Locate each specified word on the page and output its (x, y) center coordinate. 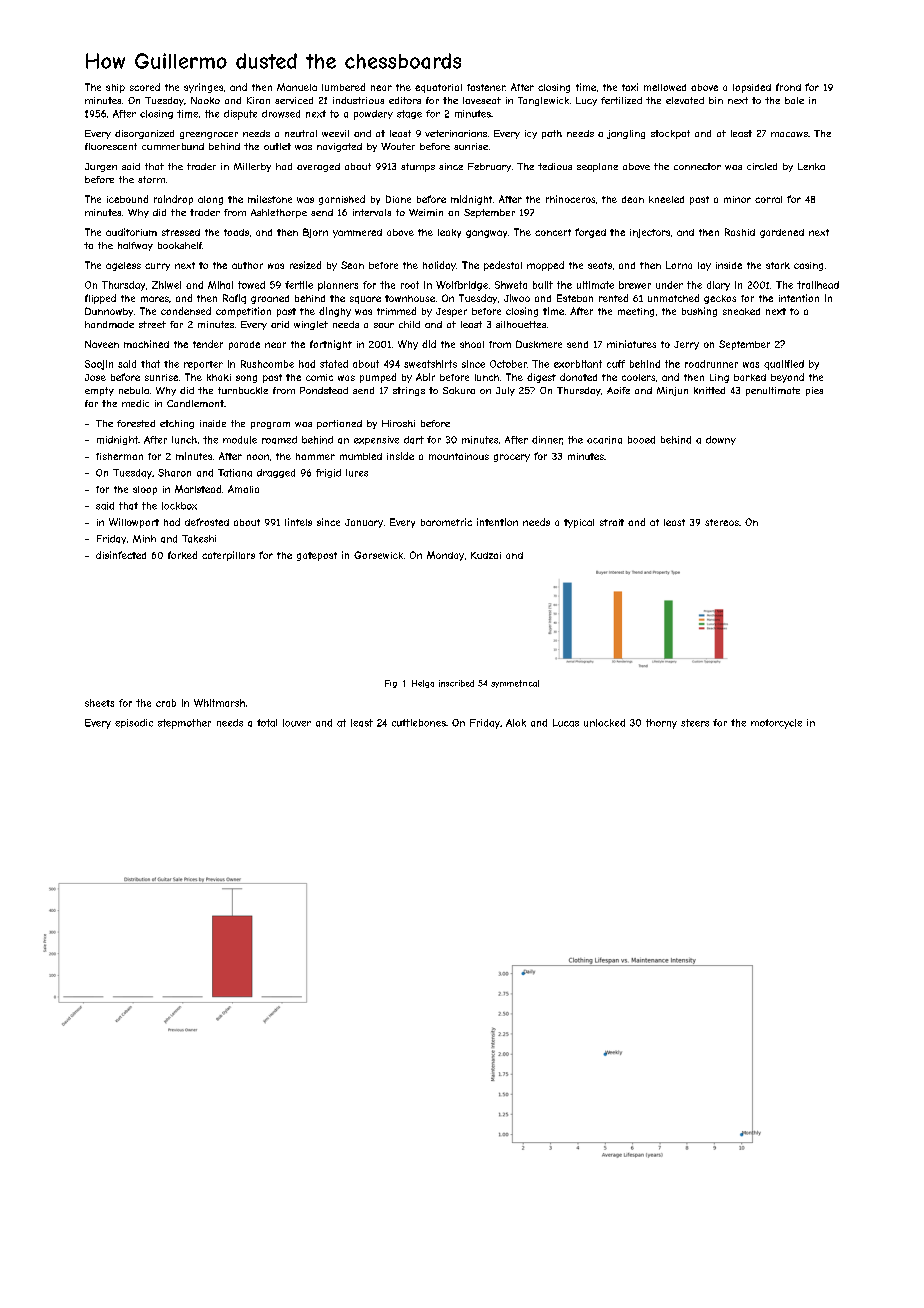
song (246, 379)
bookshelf (180, 245)
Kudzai (486, 555)
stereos (722, 522)
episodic (134, 723)
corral (768, 199)
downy (721, 440)
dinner (547, 440)
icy (531, 134)
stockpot (670, 134)
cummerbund (173, 146)
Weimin (426, 212)
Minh (144, 539)
